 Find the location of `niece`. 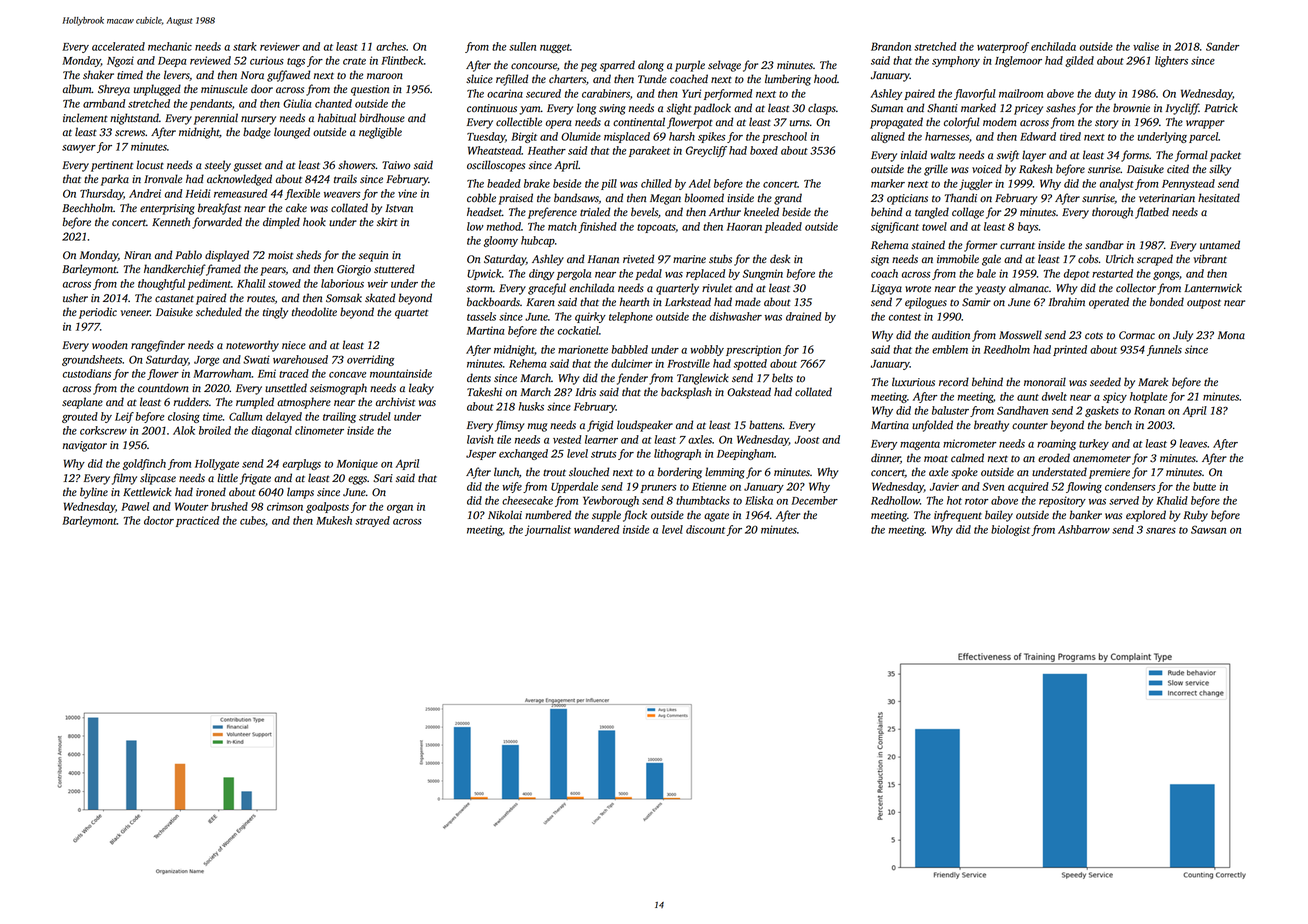

niece is located at coordinates (294, 345).
